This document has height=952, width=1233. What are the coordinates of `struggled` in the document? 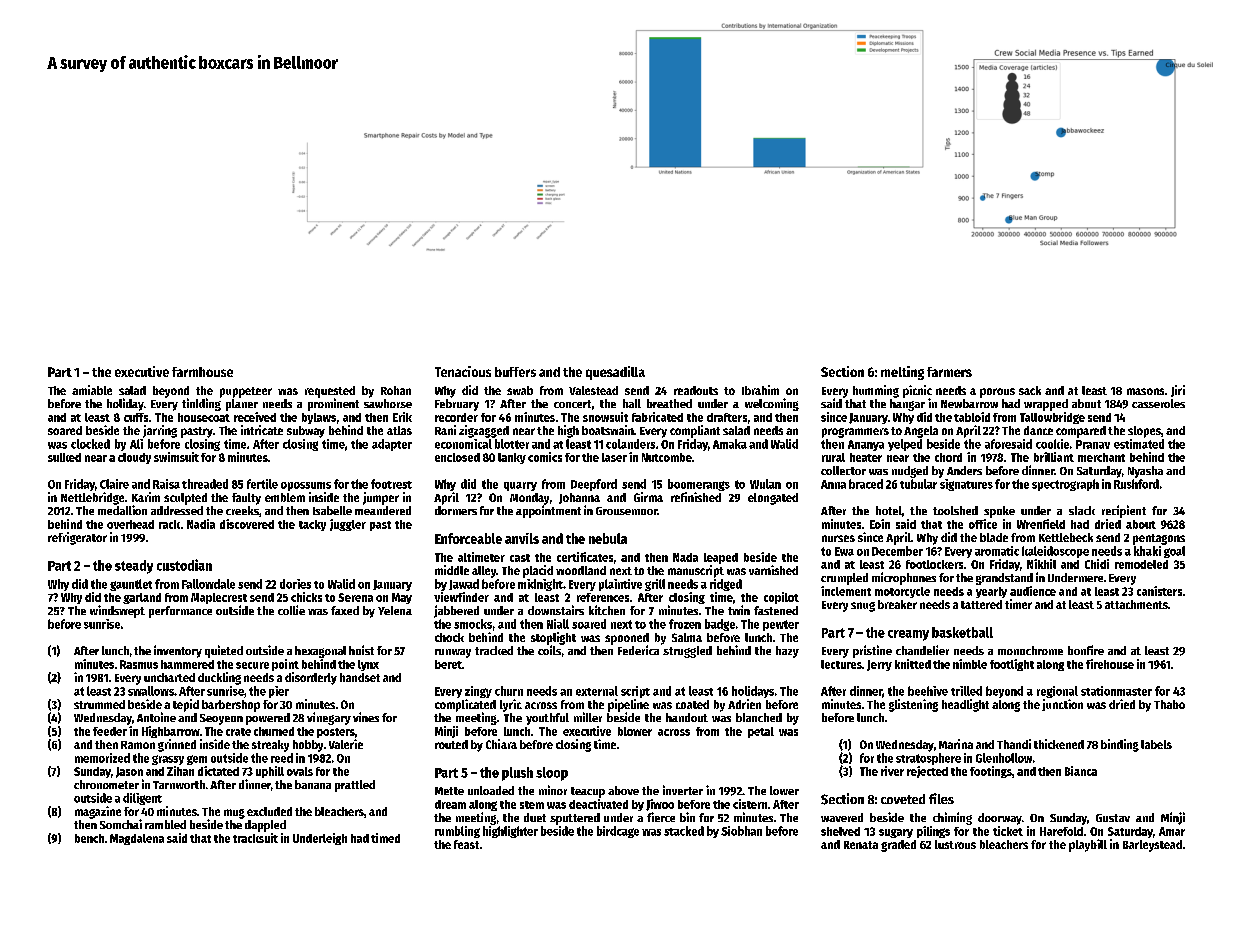 It's located at (687, 652).
